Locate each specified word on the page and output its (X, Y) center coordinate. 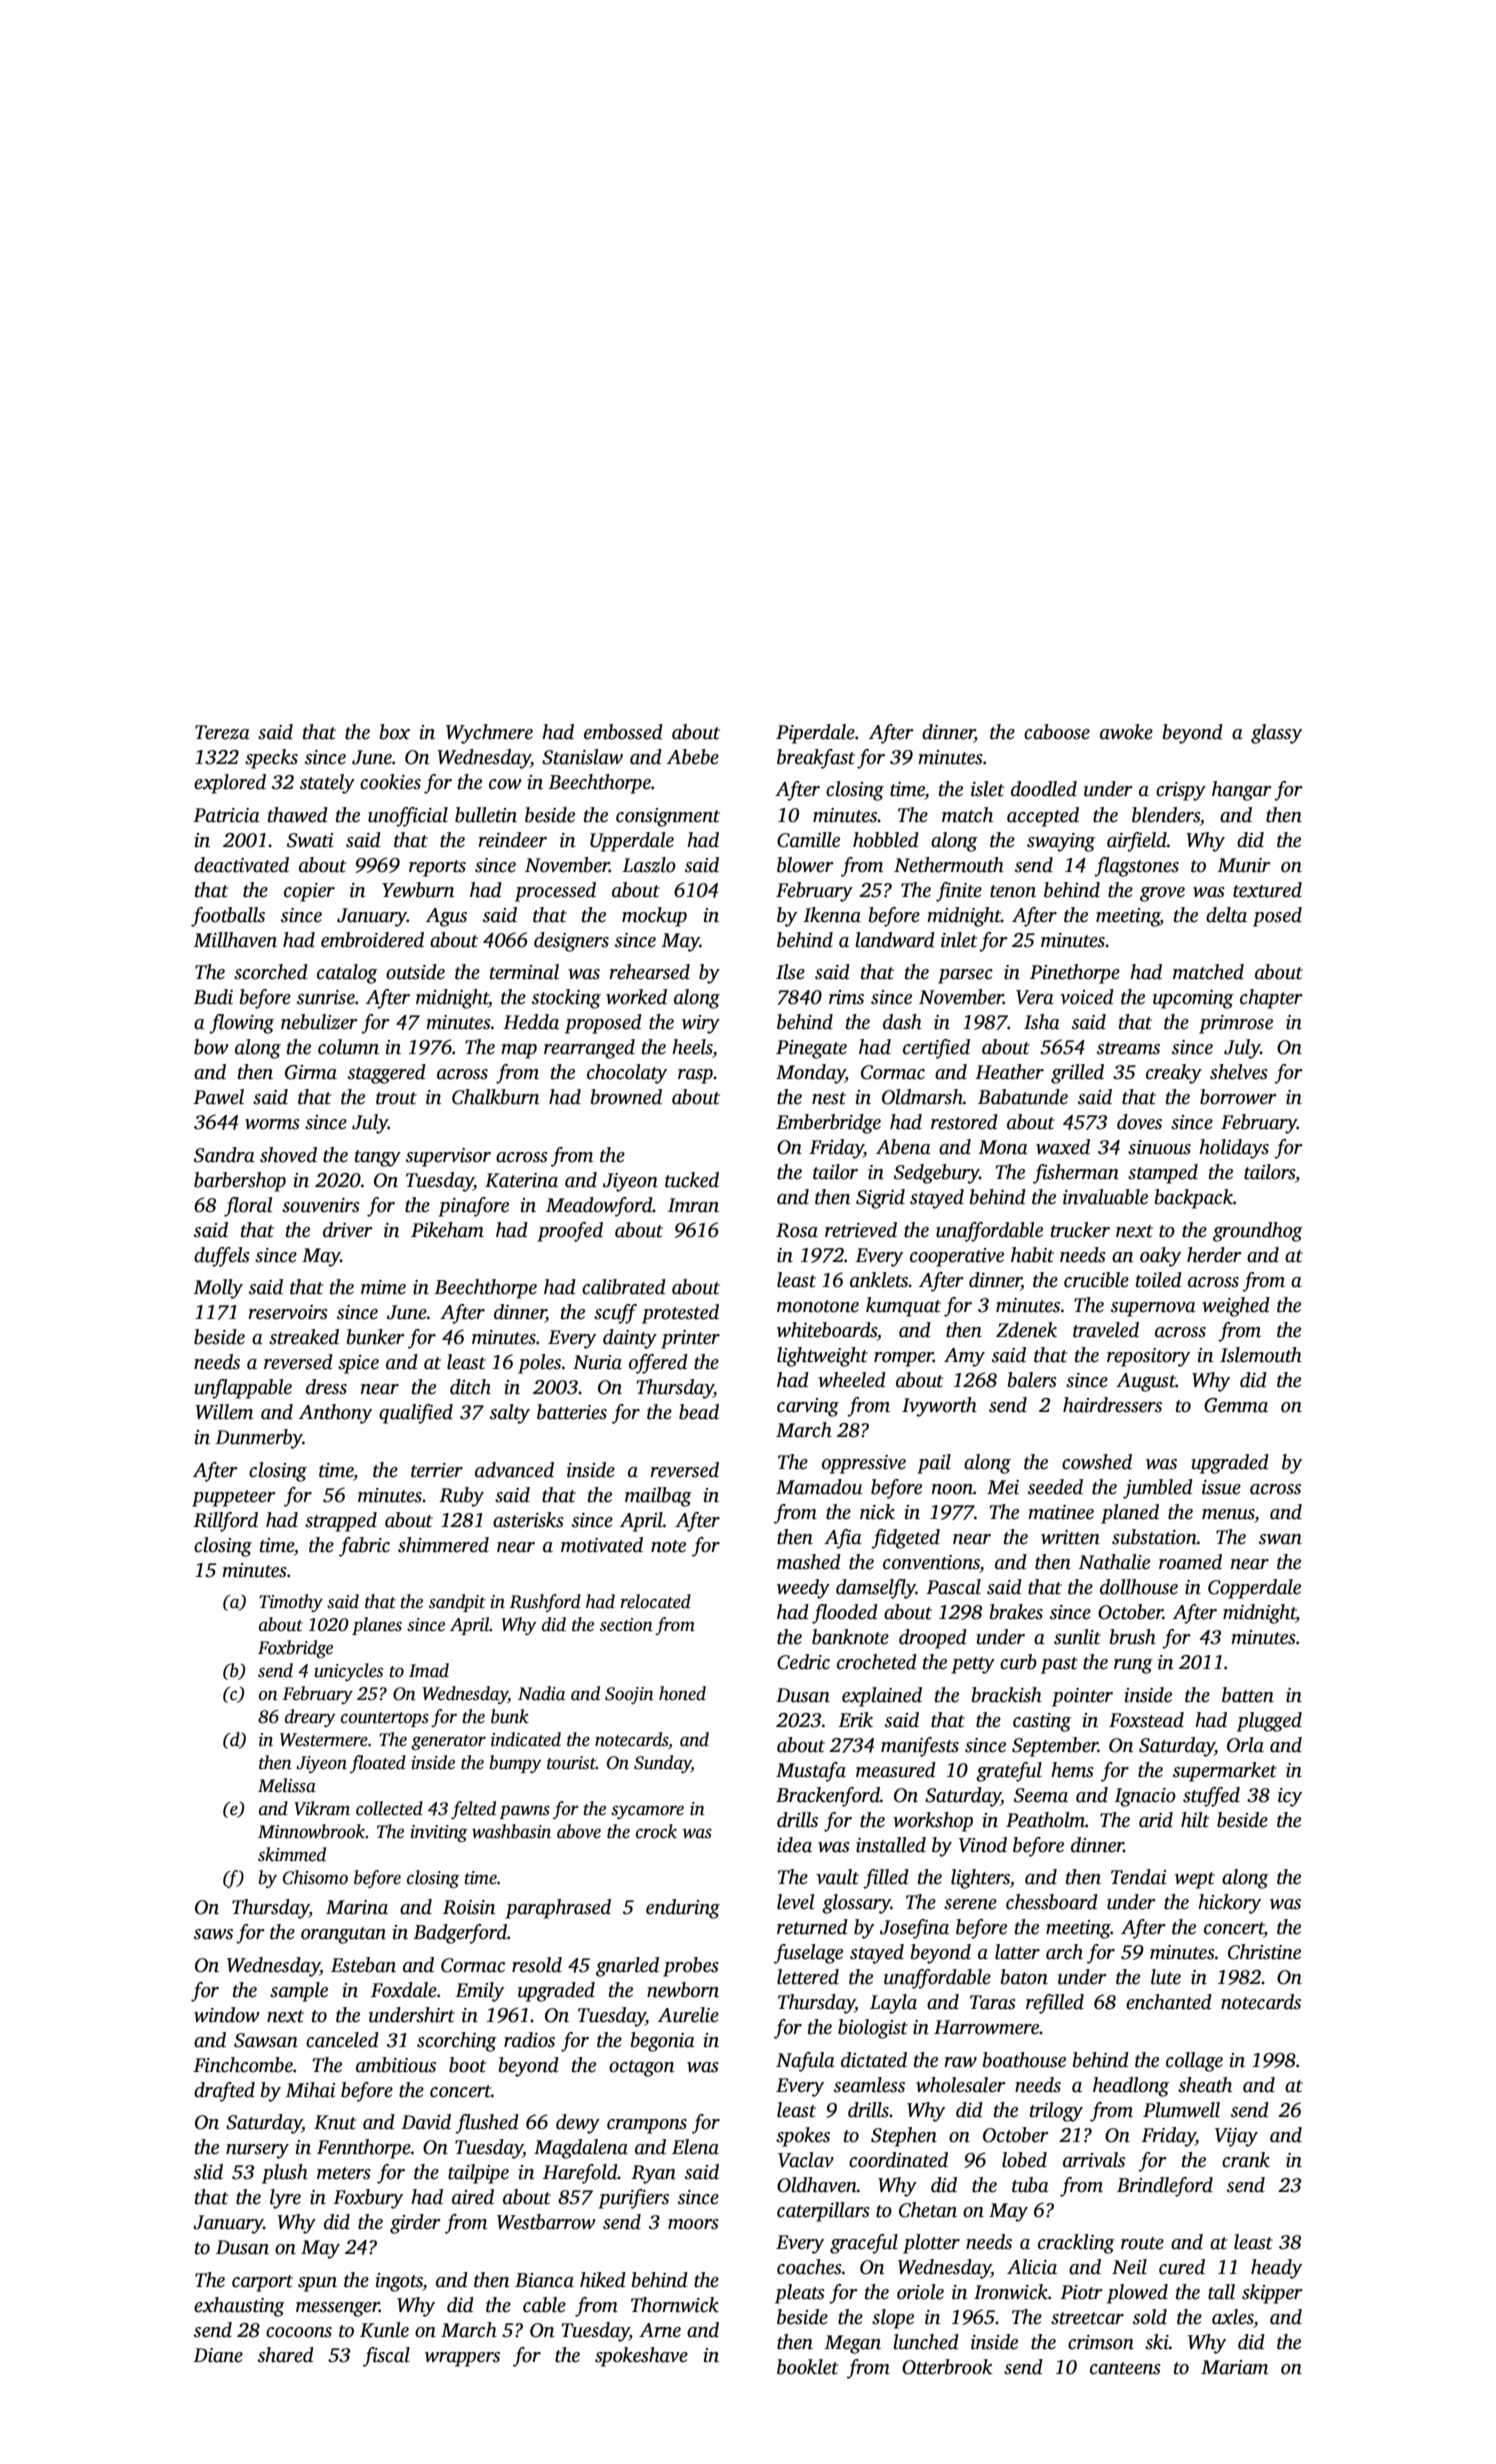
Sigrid (880, 1199)
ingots (399, 2282)
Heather (1009, 1072)
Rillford (225, 1522)
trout (396, 1098)
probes (691, 1967)
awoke (1126, 732)
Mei (1003, 1487)
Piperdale (815, 734)
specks (271, 759)
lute (1166, 1977)
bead (699, 1412)
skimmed (292, 1854)
